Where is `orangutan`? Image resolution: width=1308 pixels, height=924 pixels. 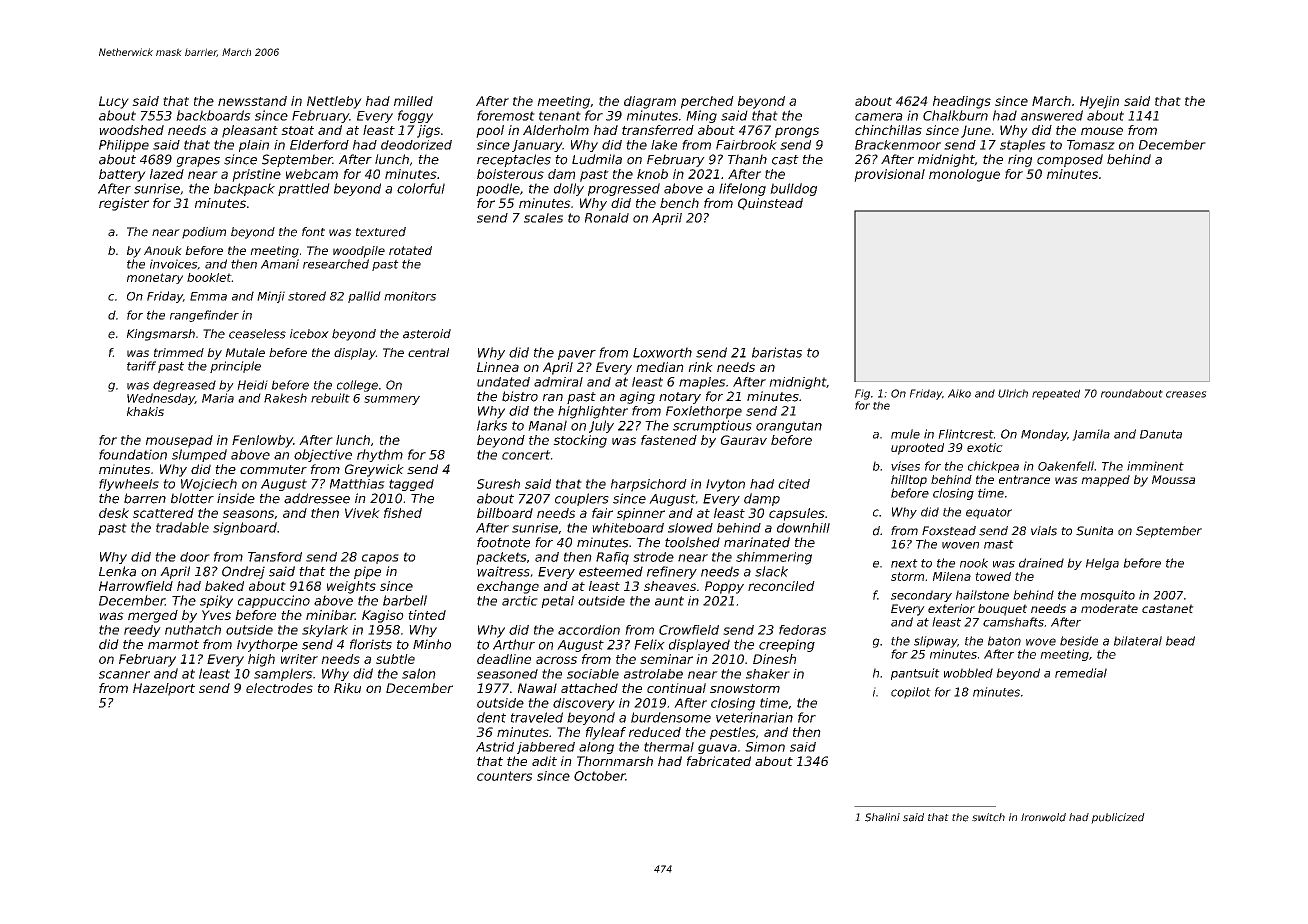
orangutan is located at coordinates (789, 427).
